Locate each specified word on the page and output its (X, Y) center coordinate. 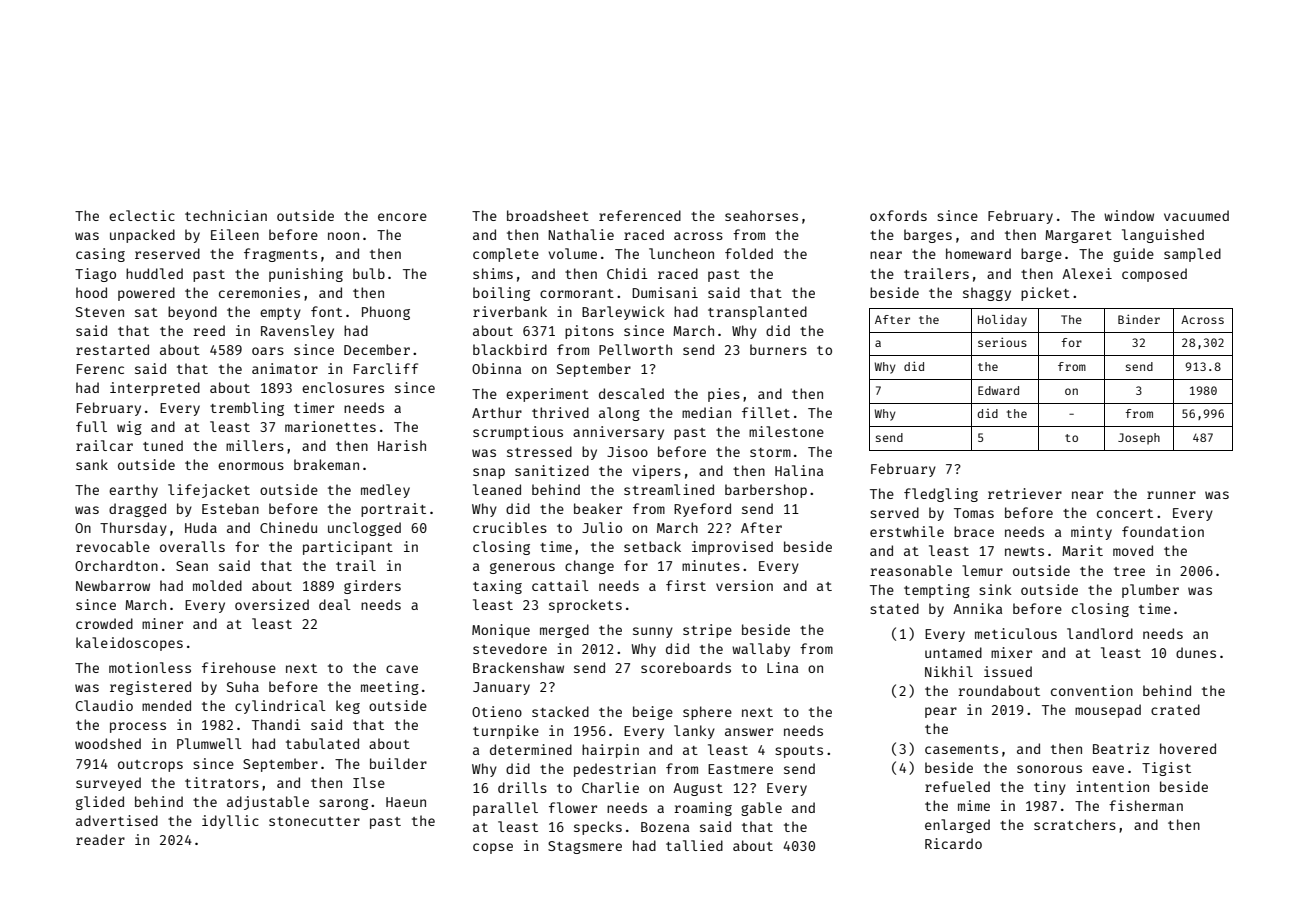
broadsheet (548, 215)
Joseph (1139, 439)
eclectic (142, 215)
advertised (117, 820)
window (1129, 215)
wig (129, 428)
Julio (602, 527)
